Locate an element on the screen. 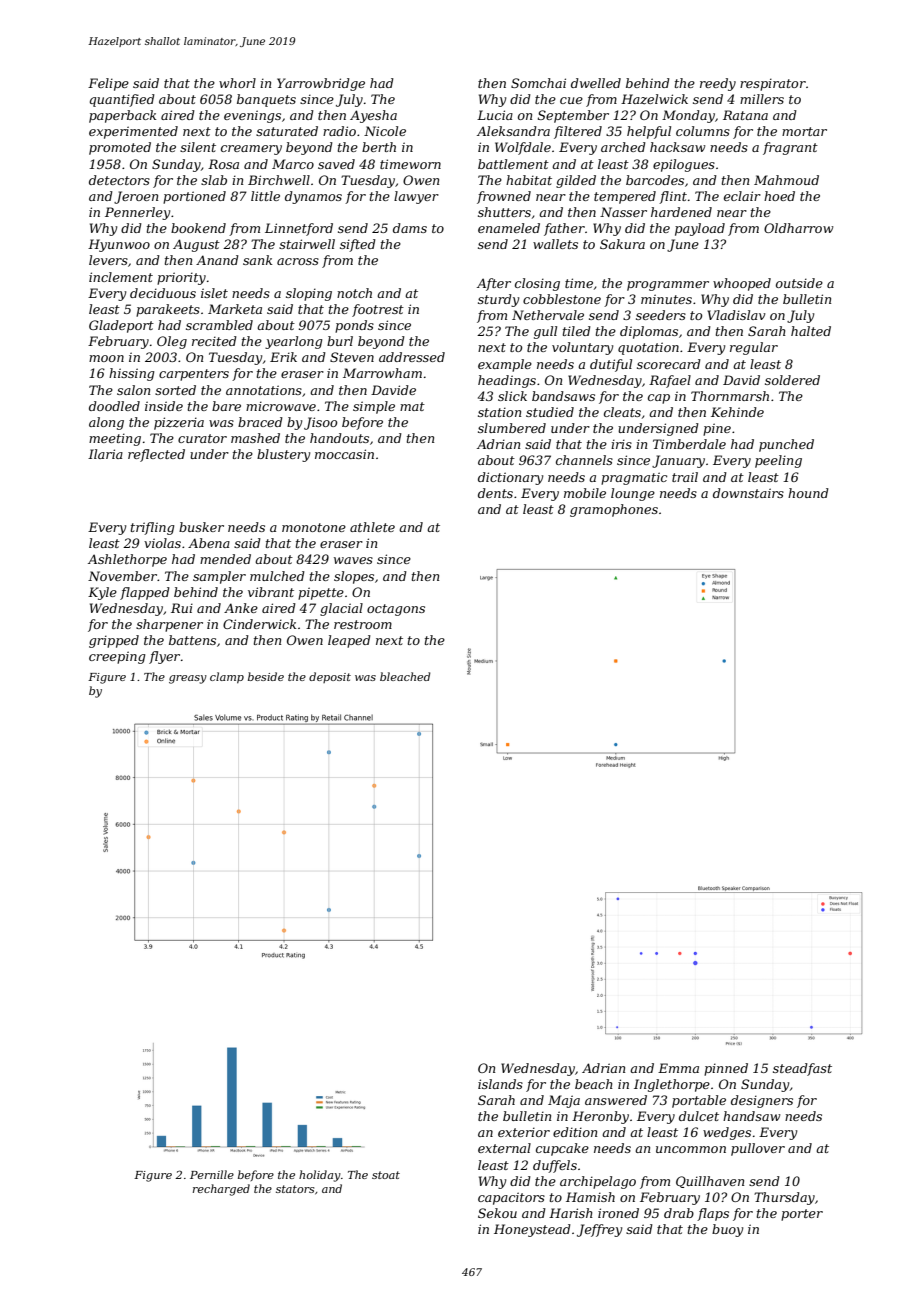 This screenshot has width=924, height=1308. reflected is located at coordinates (156, 455).
